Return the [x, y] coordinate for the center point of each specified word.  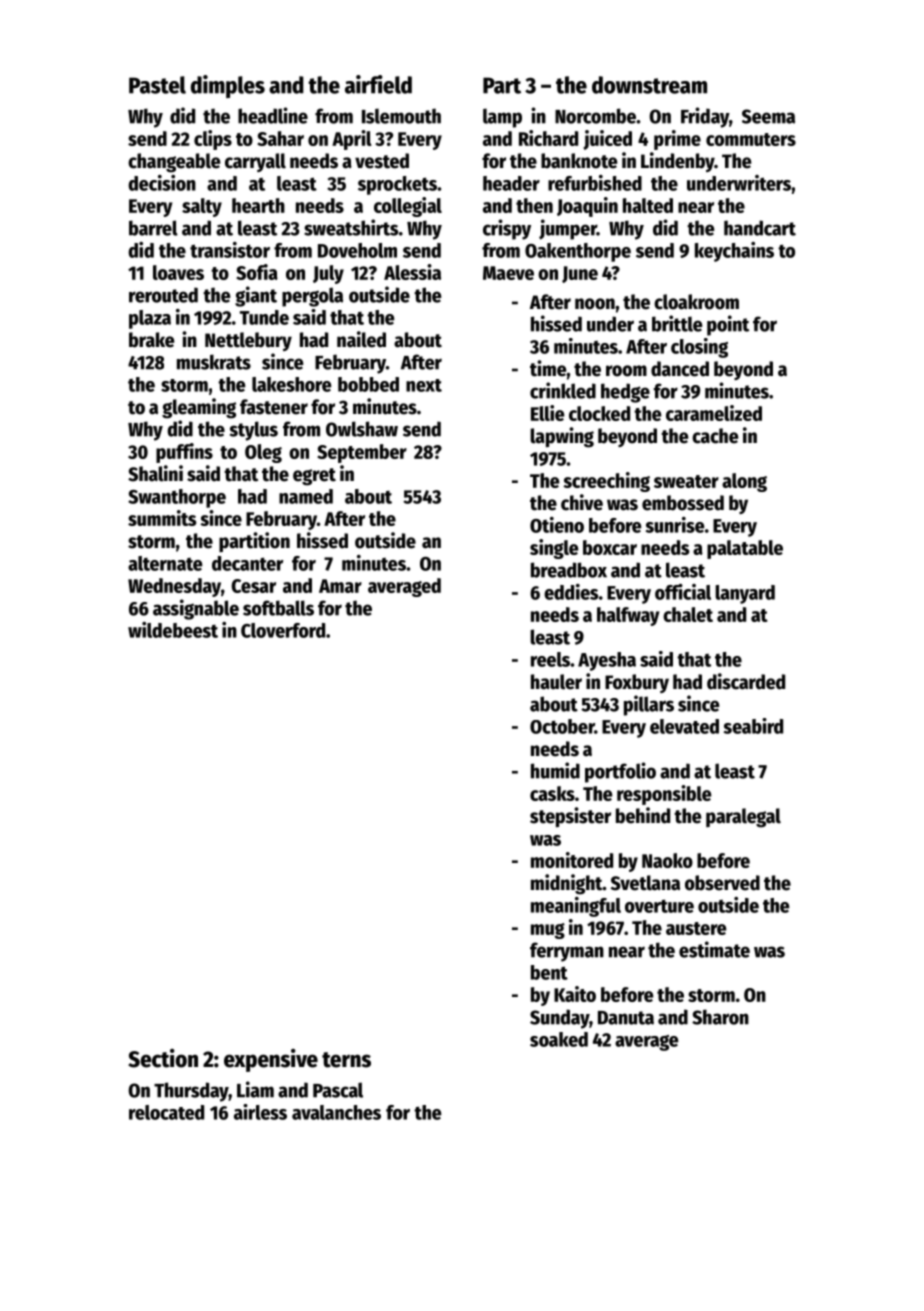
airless [260, 1112]
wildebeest [173, 630]
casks [552, 793]
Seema [768, 116]
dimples [228, 86]
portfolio [620, 772]
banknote [579, 161]
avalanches [336, 1112]
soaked [559, 1039]
